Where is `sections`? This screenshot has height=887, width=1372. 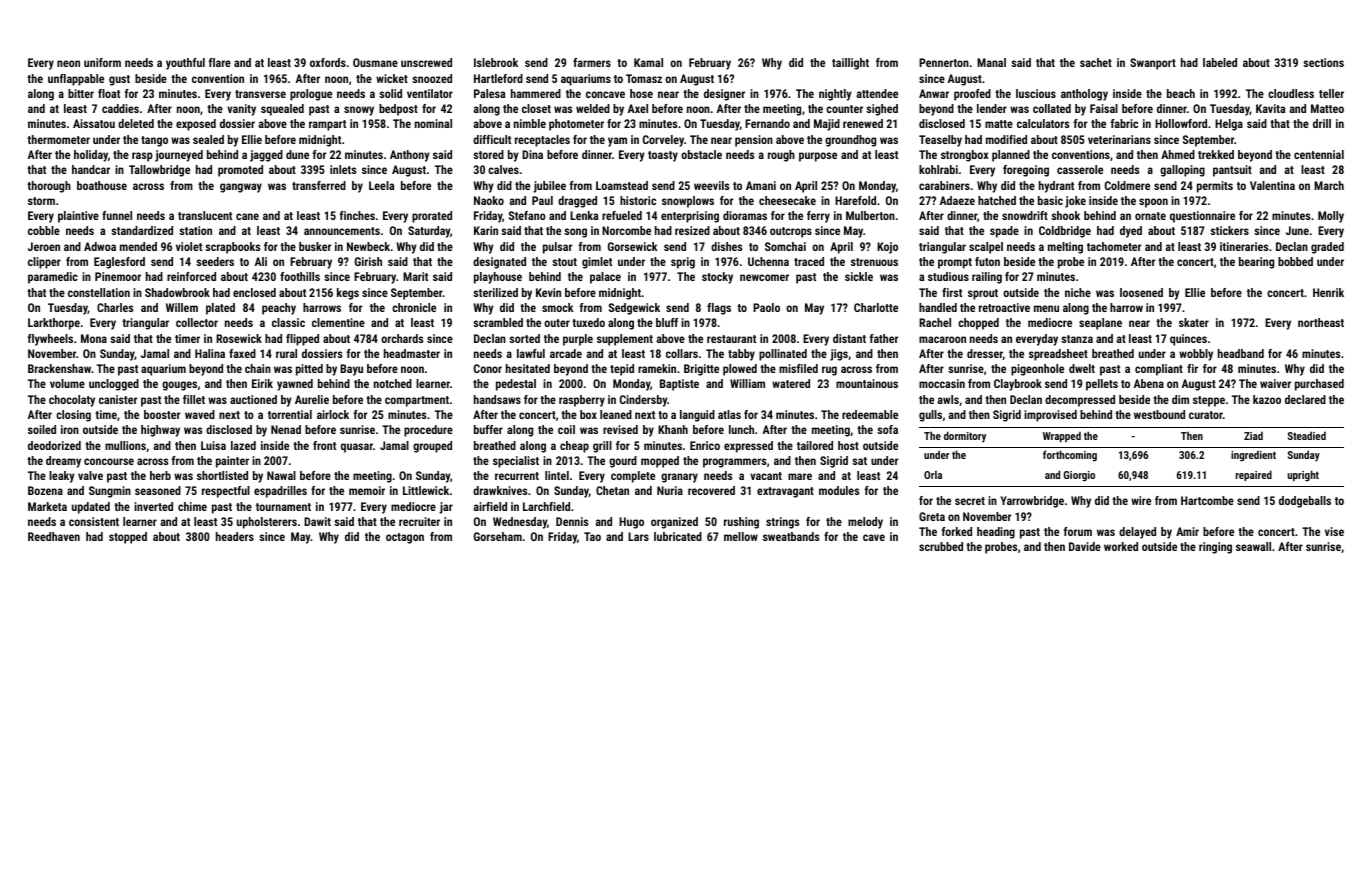
sections is located at coordinates (1323, 62).
